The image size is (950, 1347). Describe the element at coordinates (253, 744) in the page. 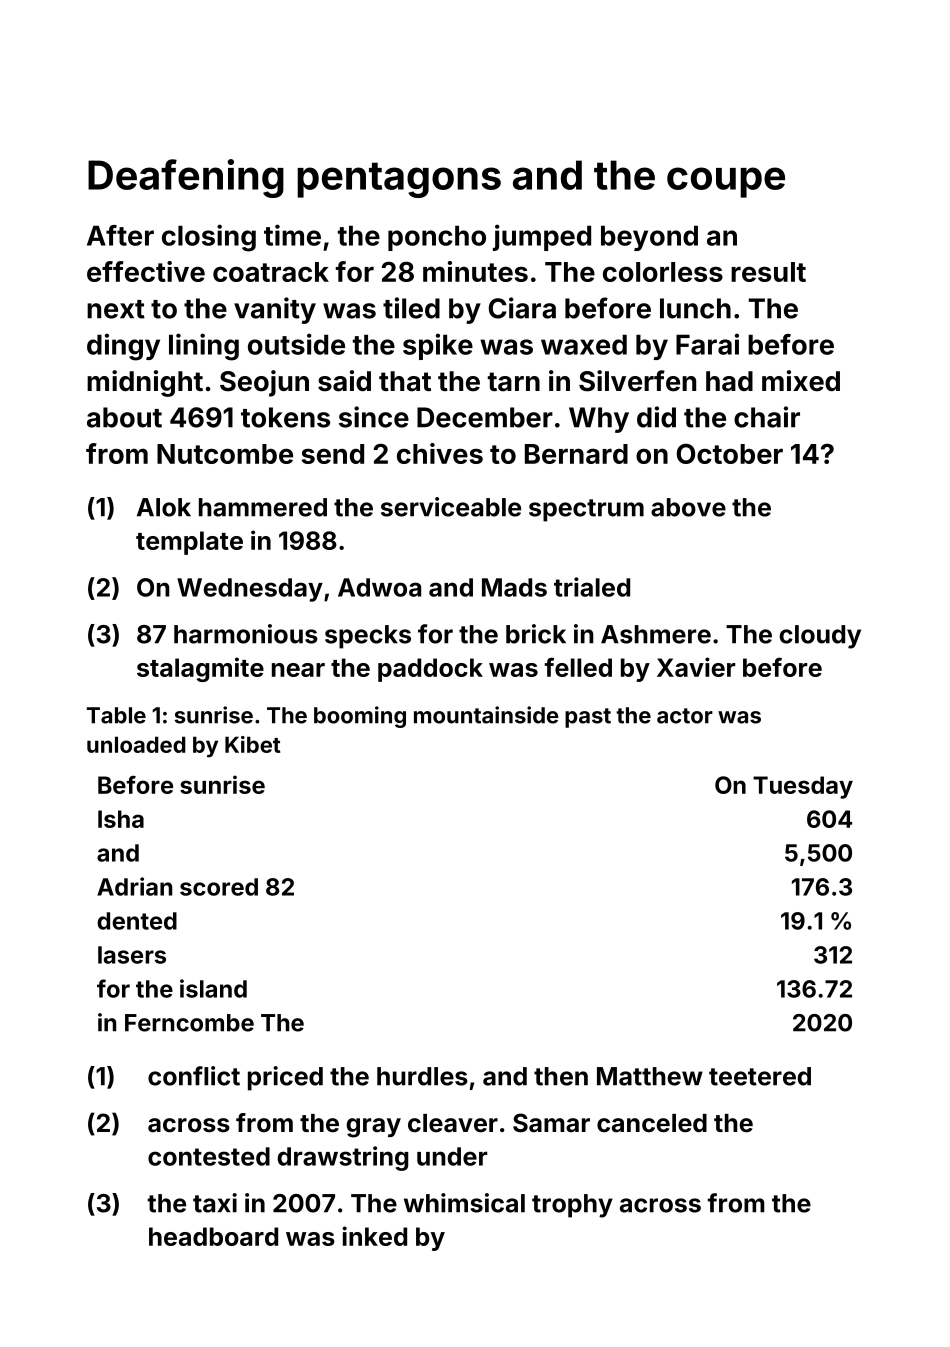

I see `Kibet` at that location.
